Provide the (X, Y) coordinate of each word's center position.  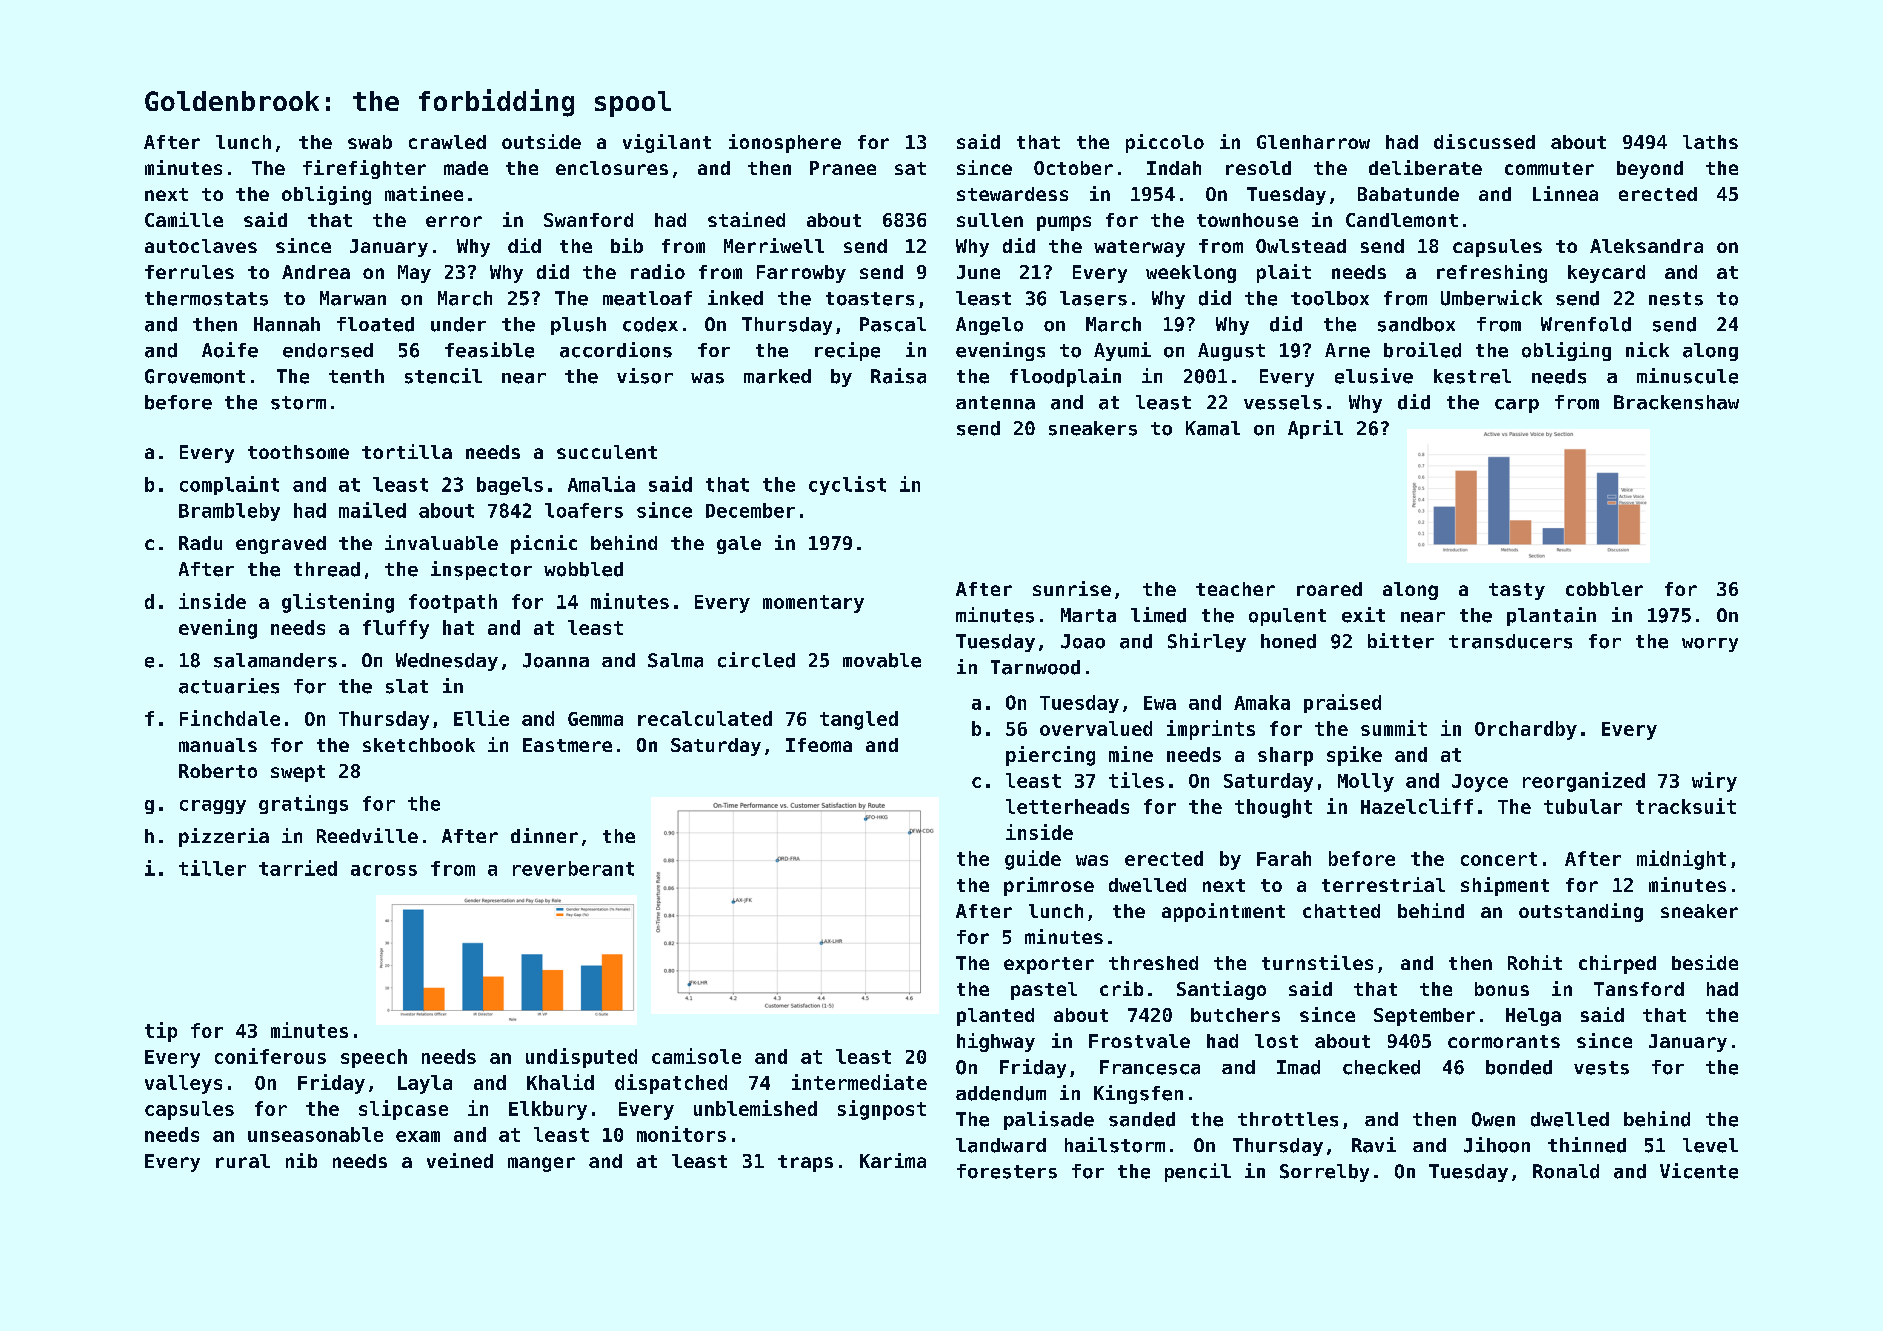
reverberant (573, 868)
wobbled (583, 569)
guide (1033, 860)
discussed (1484, 141)
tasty (1517, 591)
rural (243, 1161)
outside (541, 141)
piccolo (1165, 143)
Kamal (1213, 428)
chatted (1341, 911)
